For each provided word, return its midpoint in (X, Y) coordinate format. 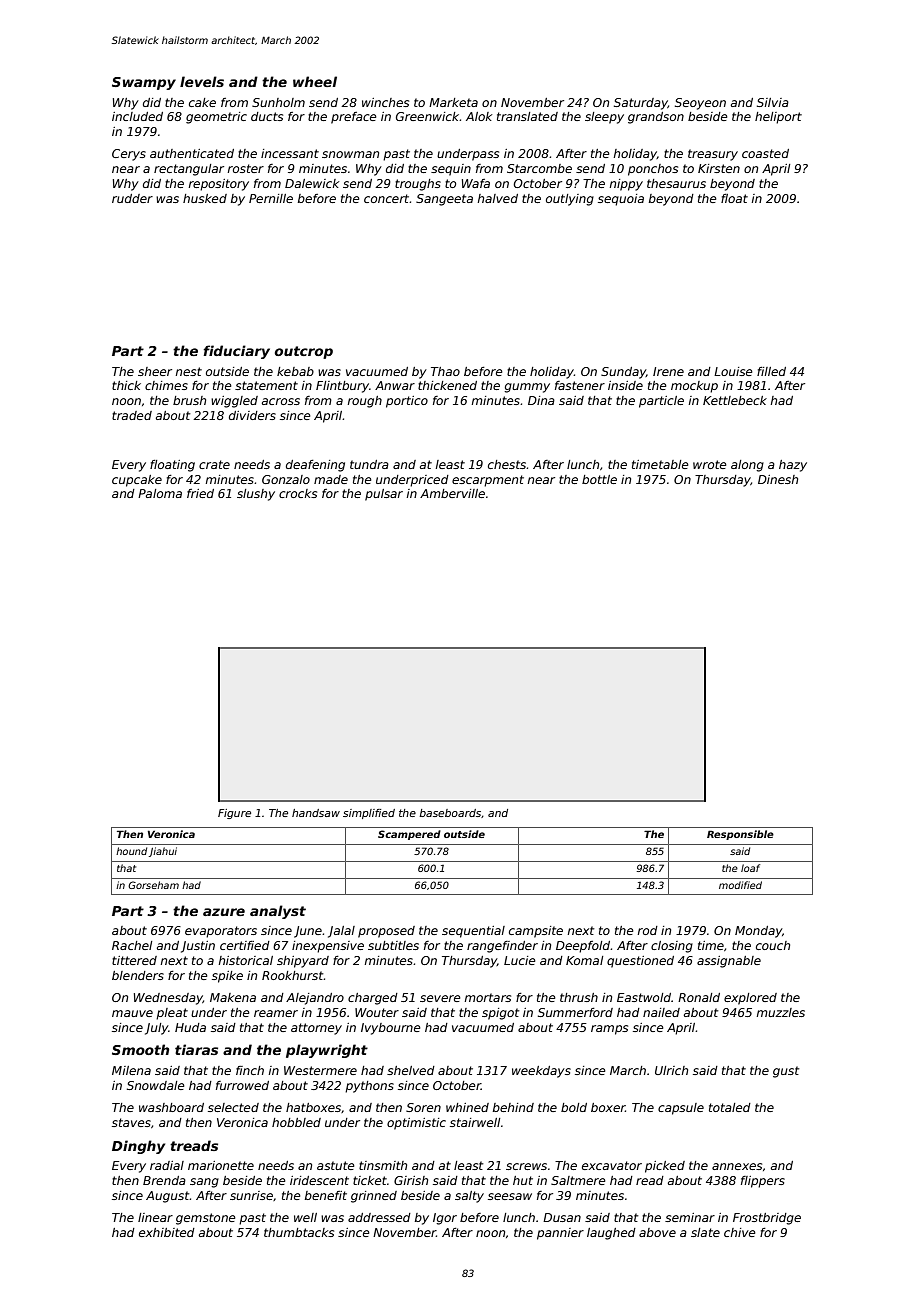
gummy (527, 388)
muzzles (781, 1012)
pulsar (384, 495)
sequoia (621, 200)
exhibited (167, 1232)
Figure (234, 814)
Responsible (740, 835)
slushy (256, 495)
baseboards (450, 813)
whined (467, 1107)
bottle (599, 479)
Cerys (129, 155)
